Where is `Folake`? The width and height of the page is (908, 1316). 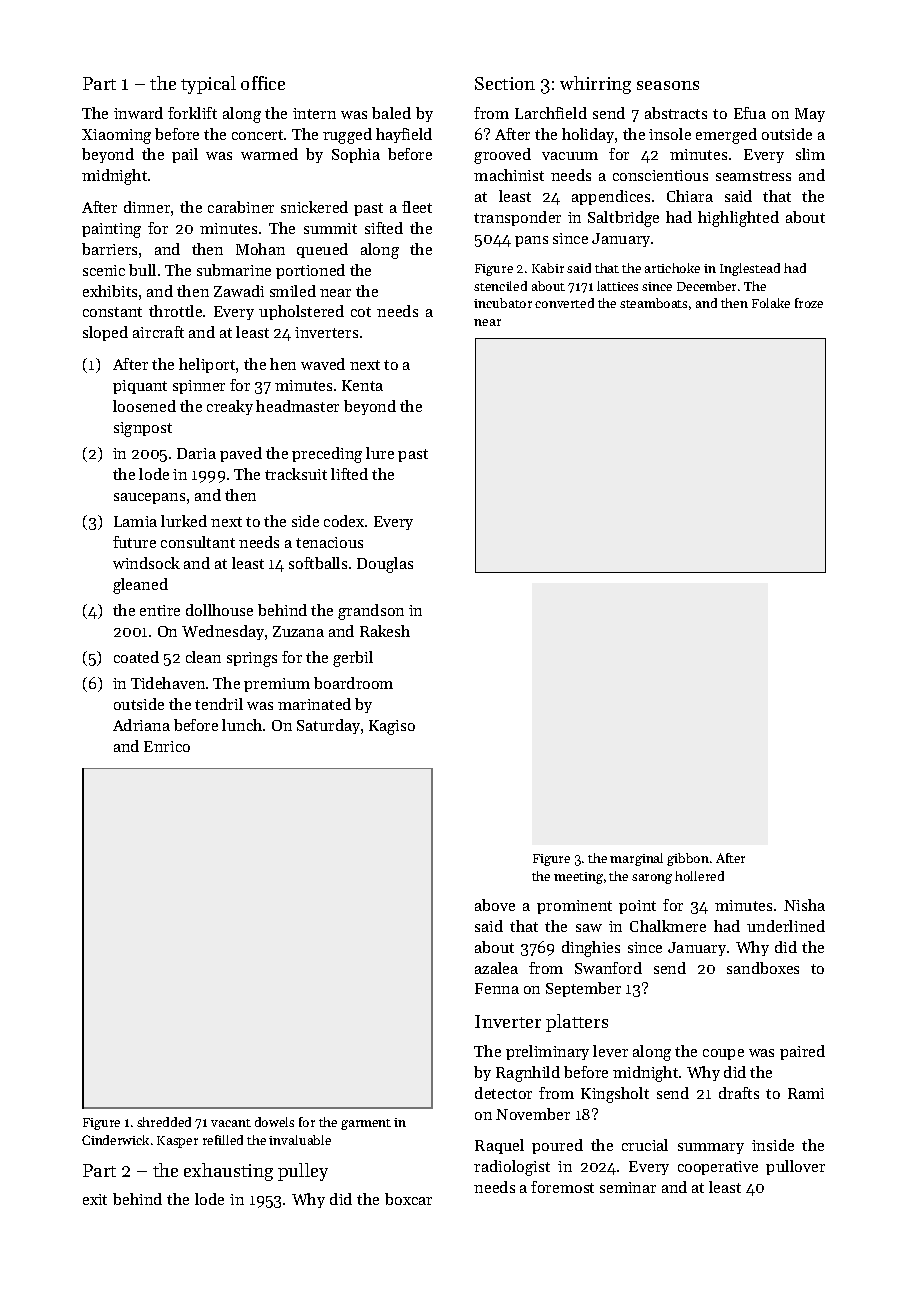 Folake is located at coordinates (771, 303).
